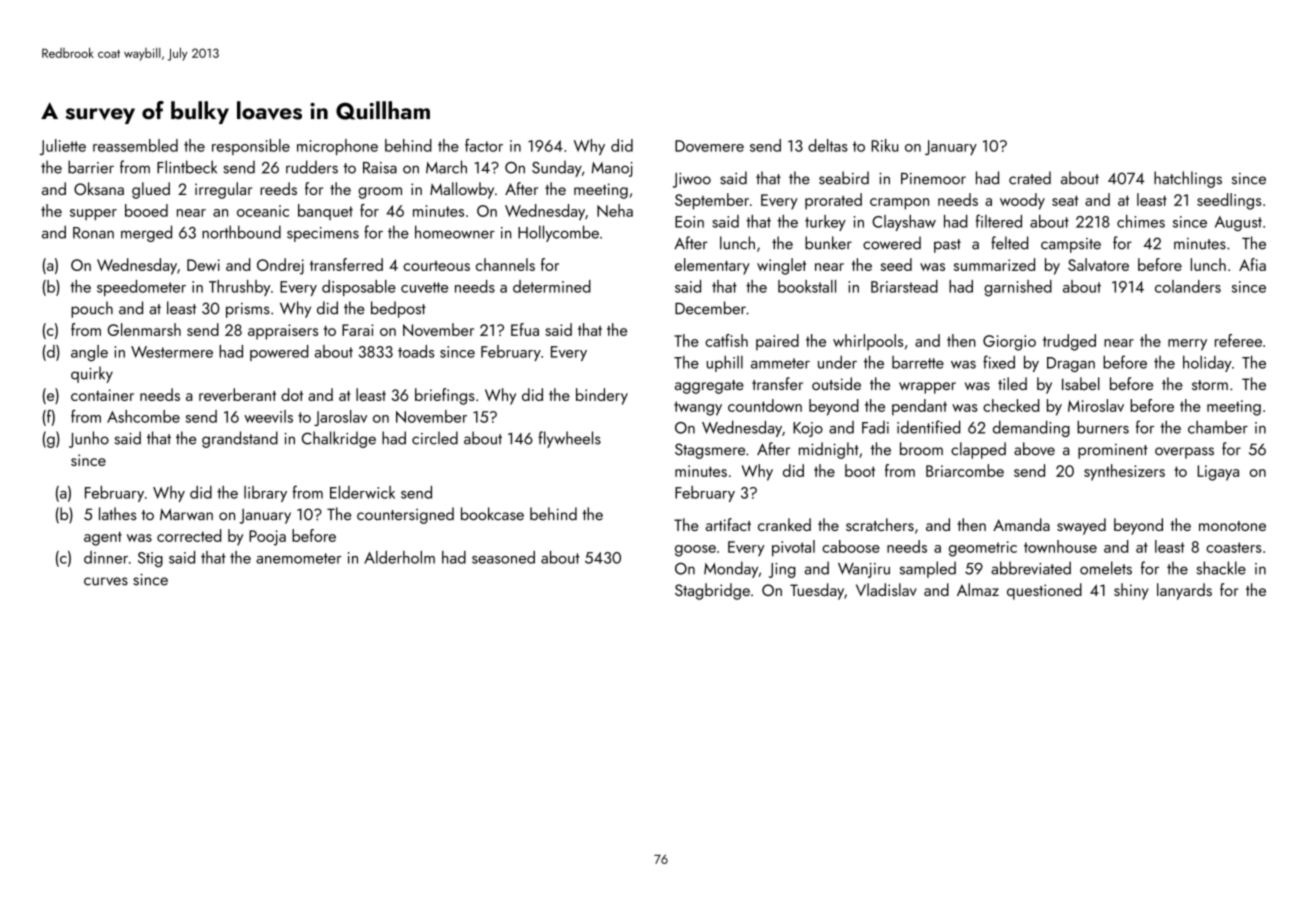  Describe the element at coordinates (93, 233) in the document. I see `Ronan` at that location.
